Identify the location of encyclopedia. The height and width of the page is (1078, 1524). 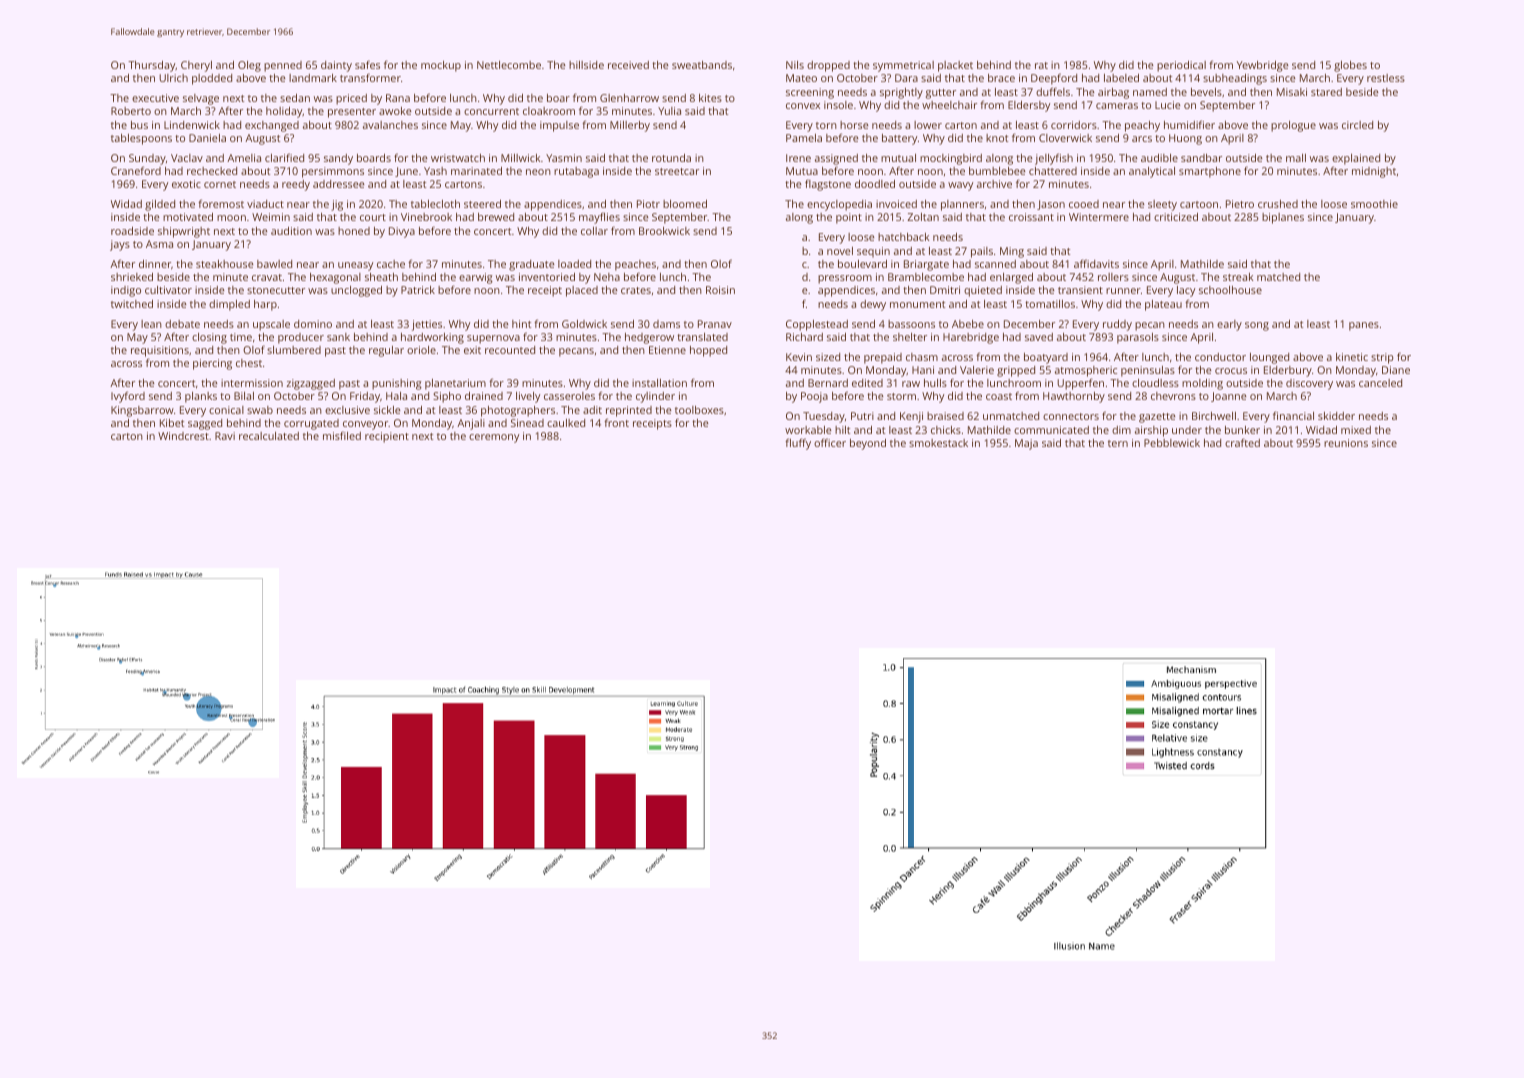
(839, 205).
